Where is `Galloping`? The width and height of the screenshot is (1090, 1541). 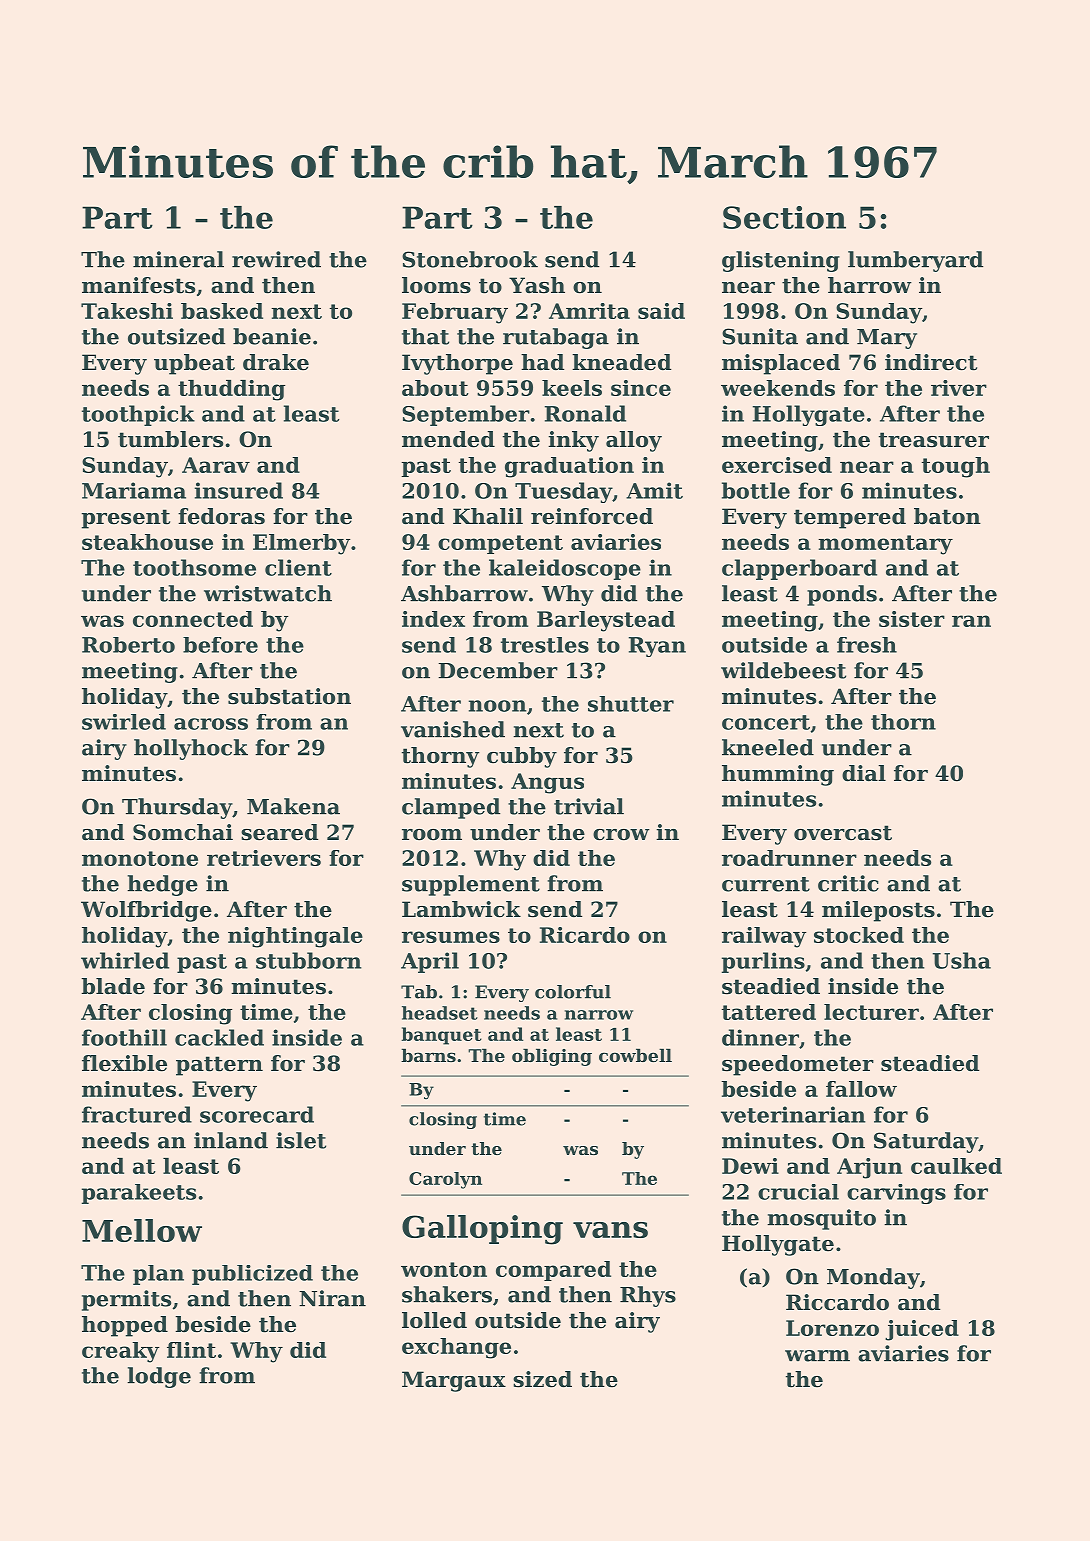 Galloping is located at coordinates (482, 1230).
